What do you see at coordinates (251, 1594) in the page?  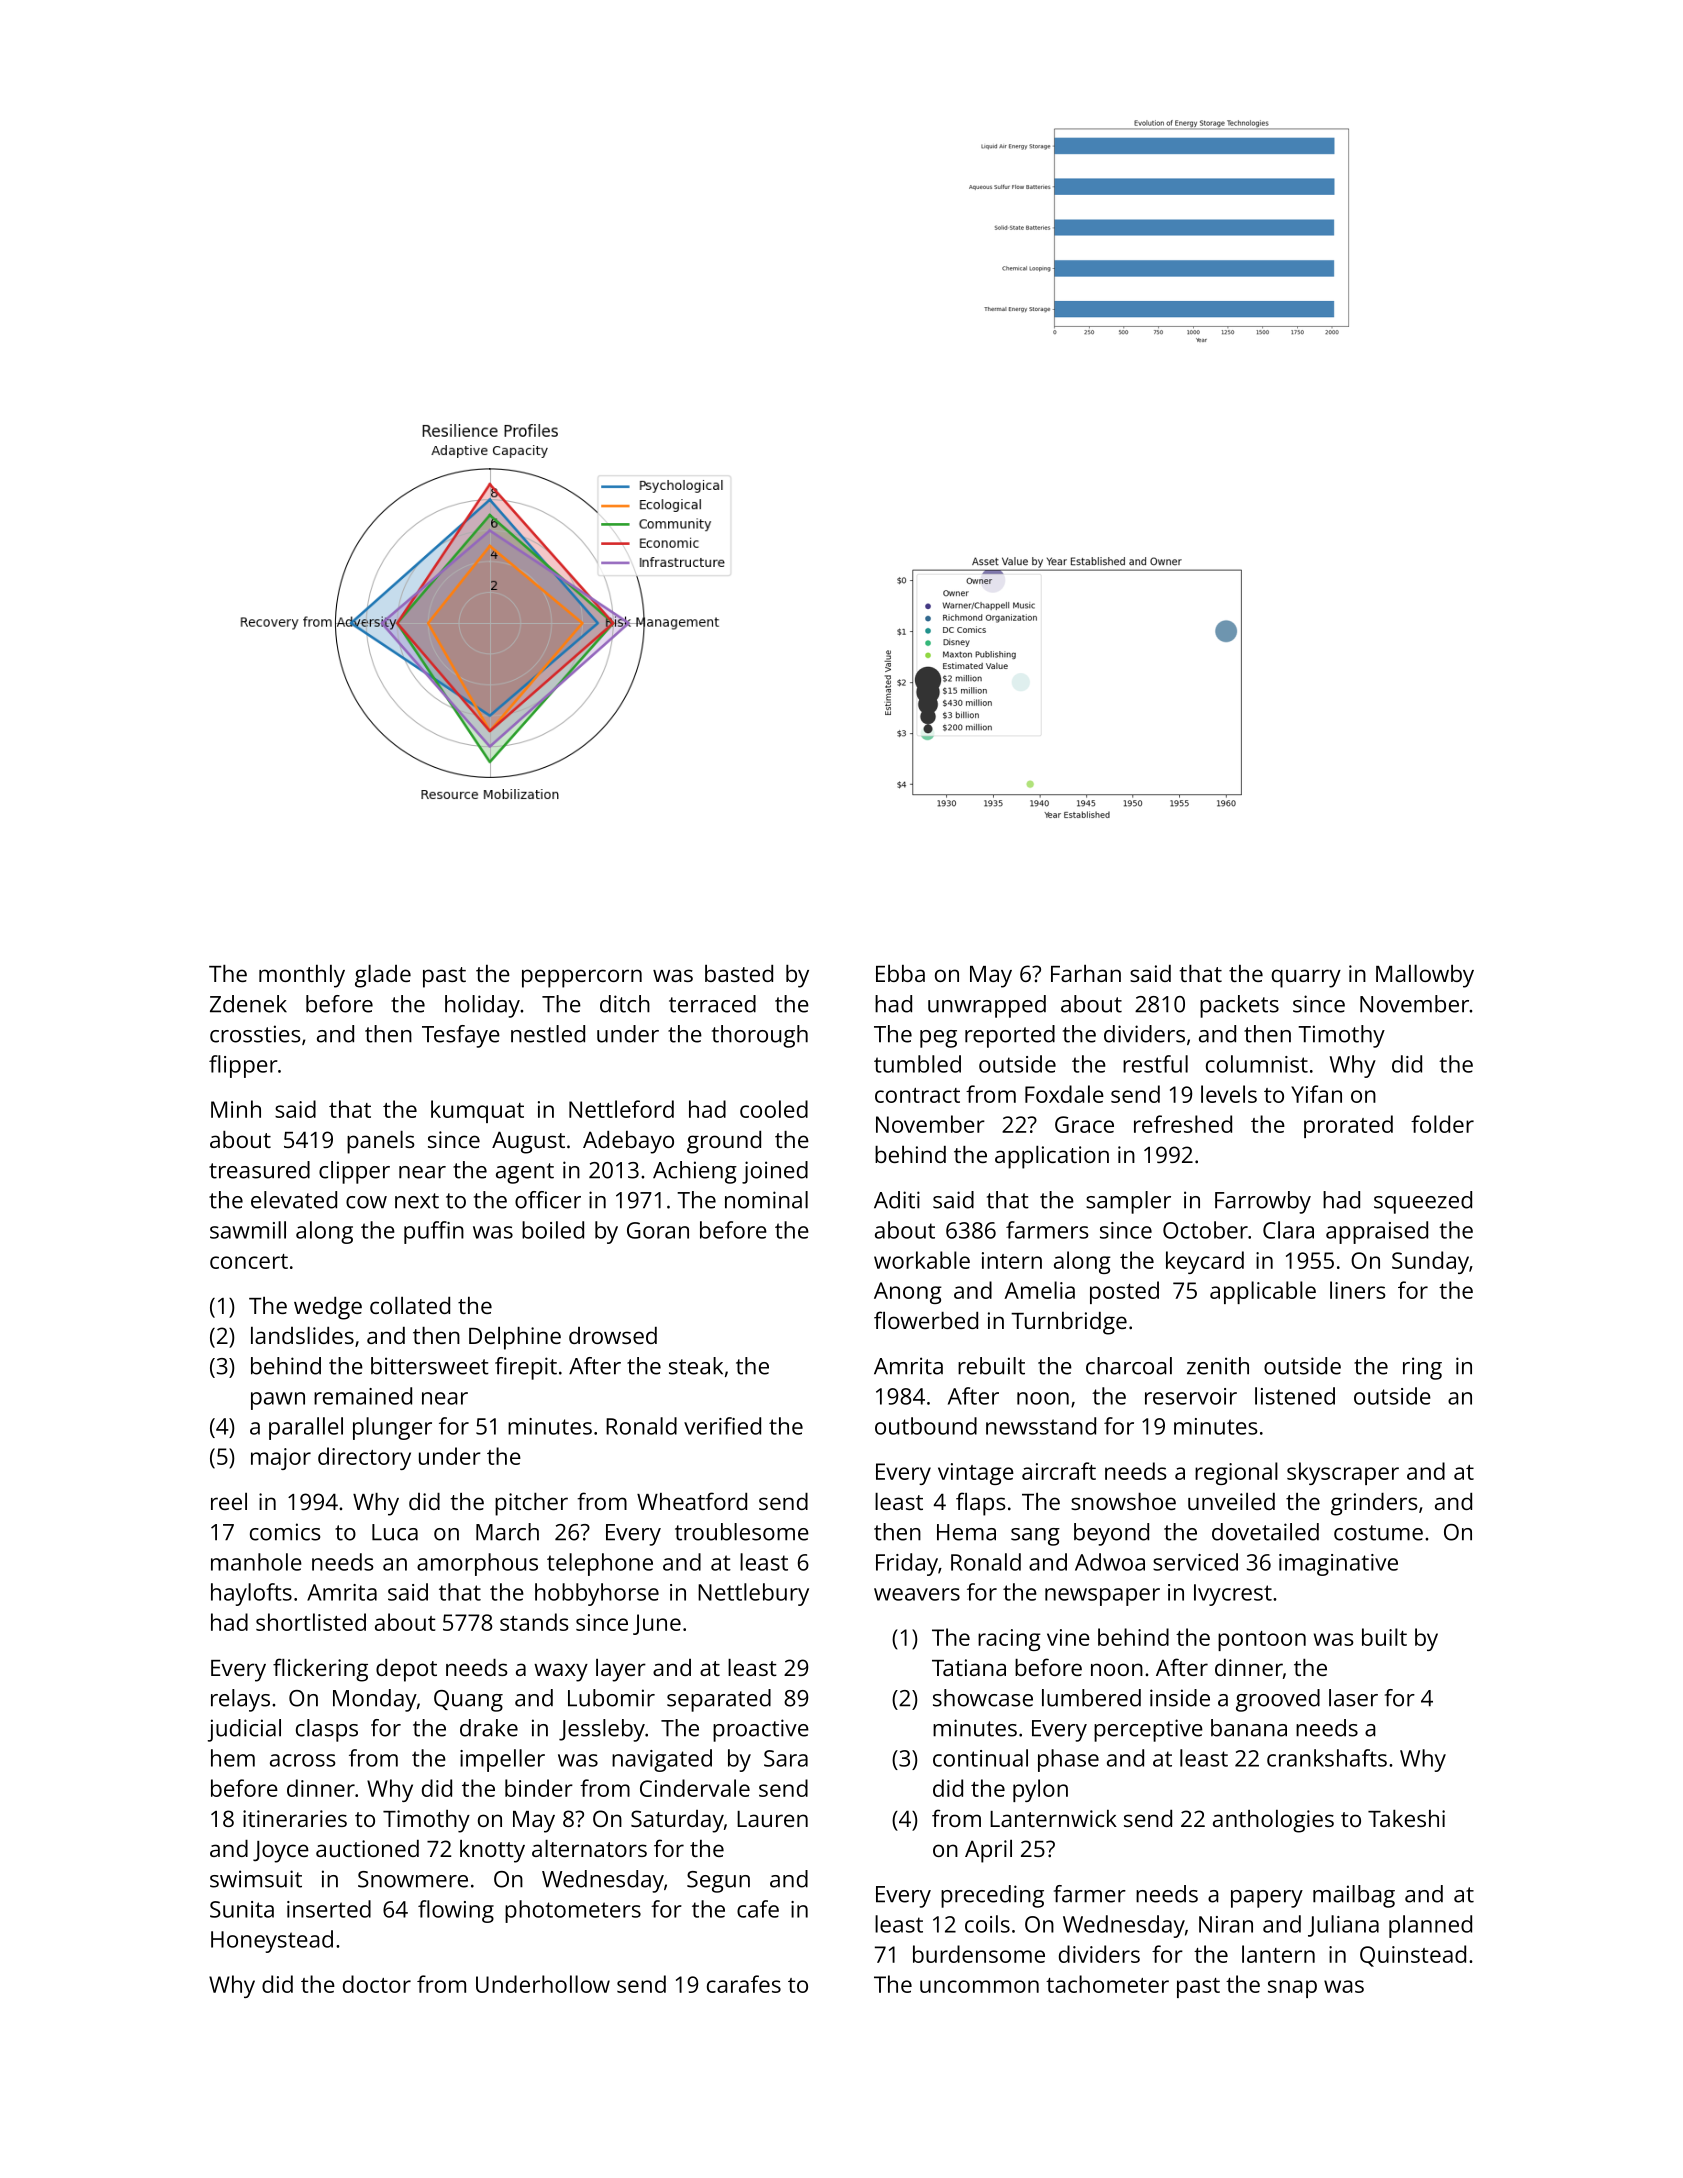 I see `haylofts` at bounding box center [251, 1594].
